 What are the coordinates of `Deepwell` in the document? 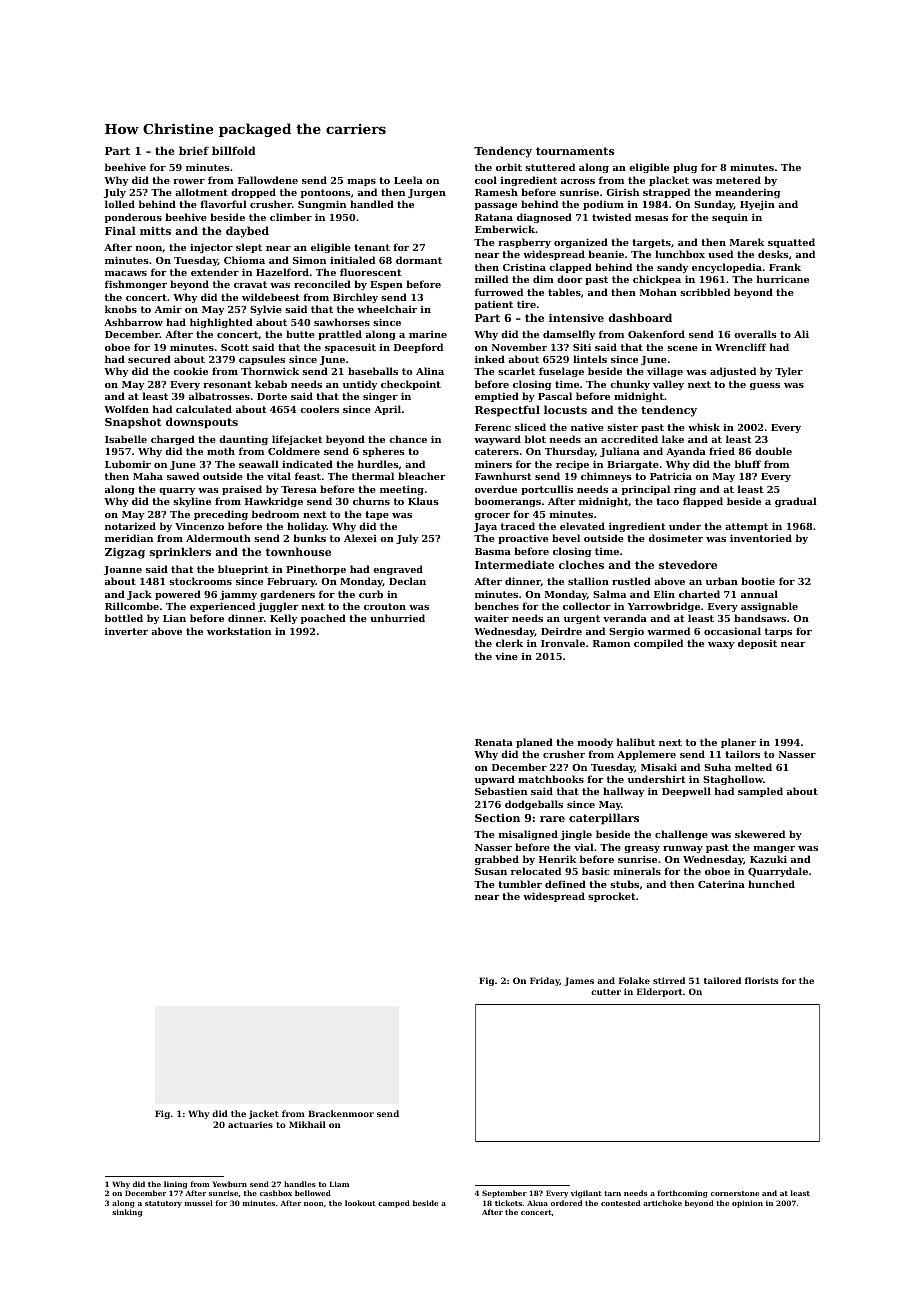 It's located at (686, 792).
